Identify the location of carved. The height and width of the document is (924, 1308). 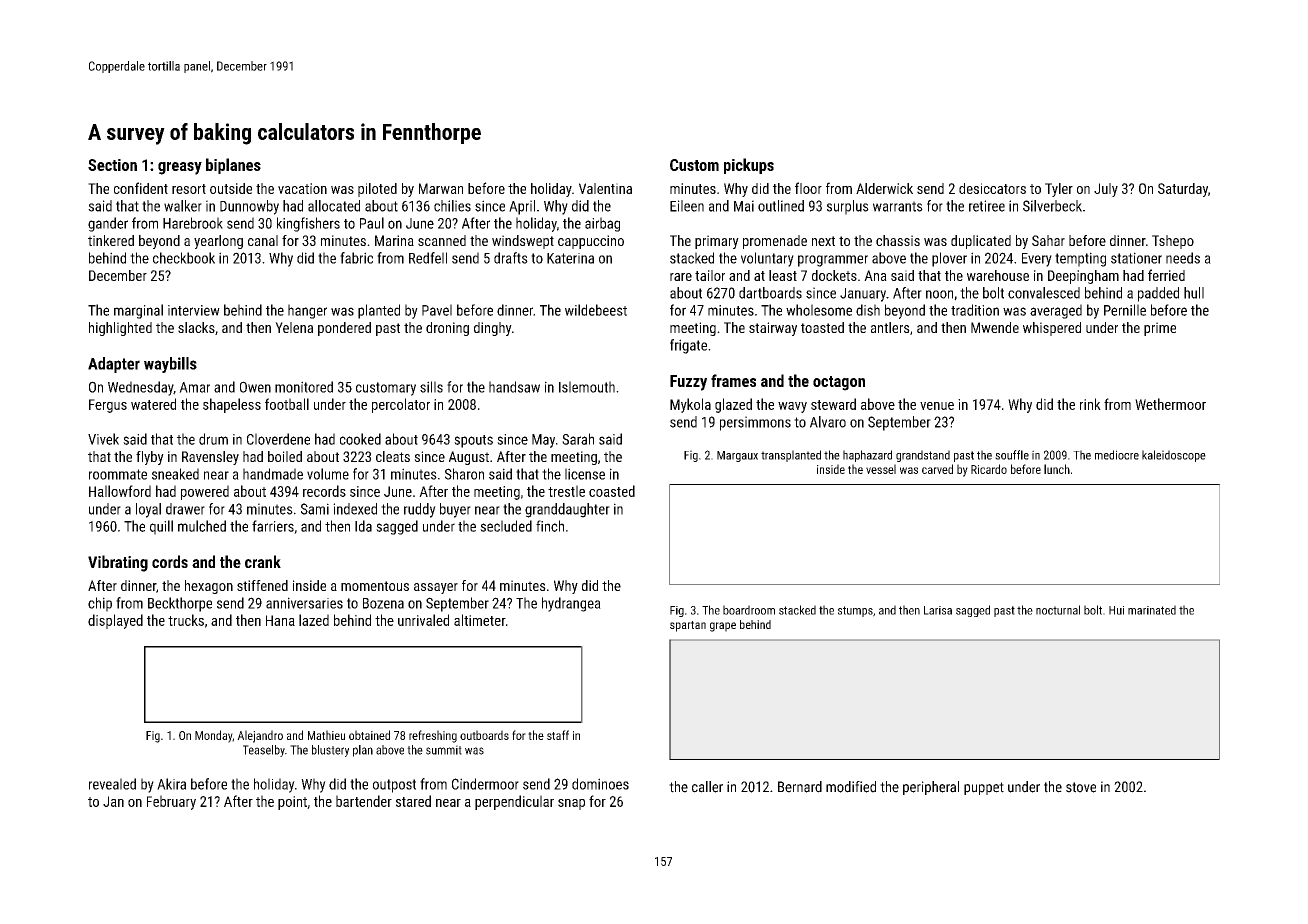
(937, 469).
